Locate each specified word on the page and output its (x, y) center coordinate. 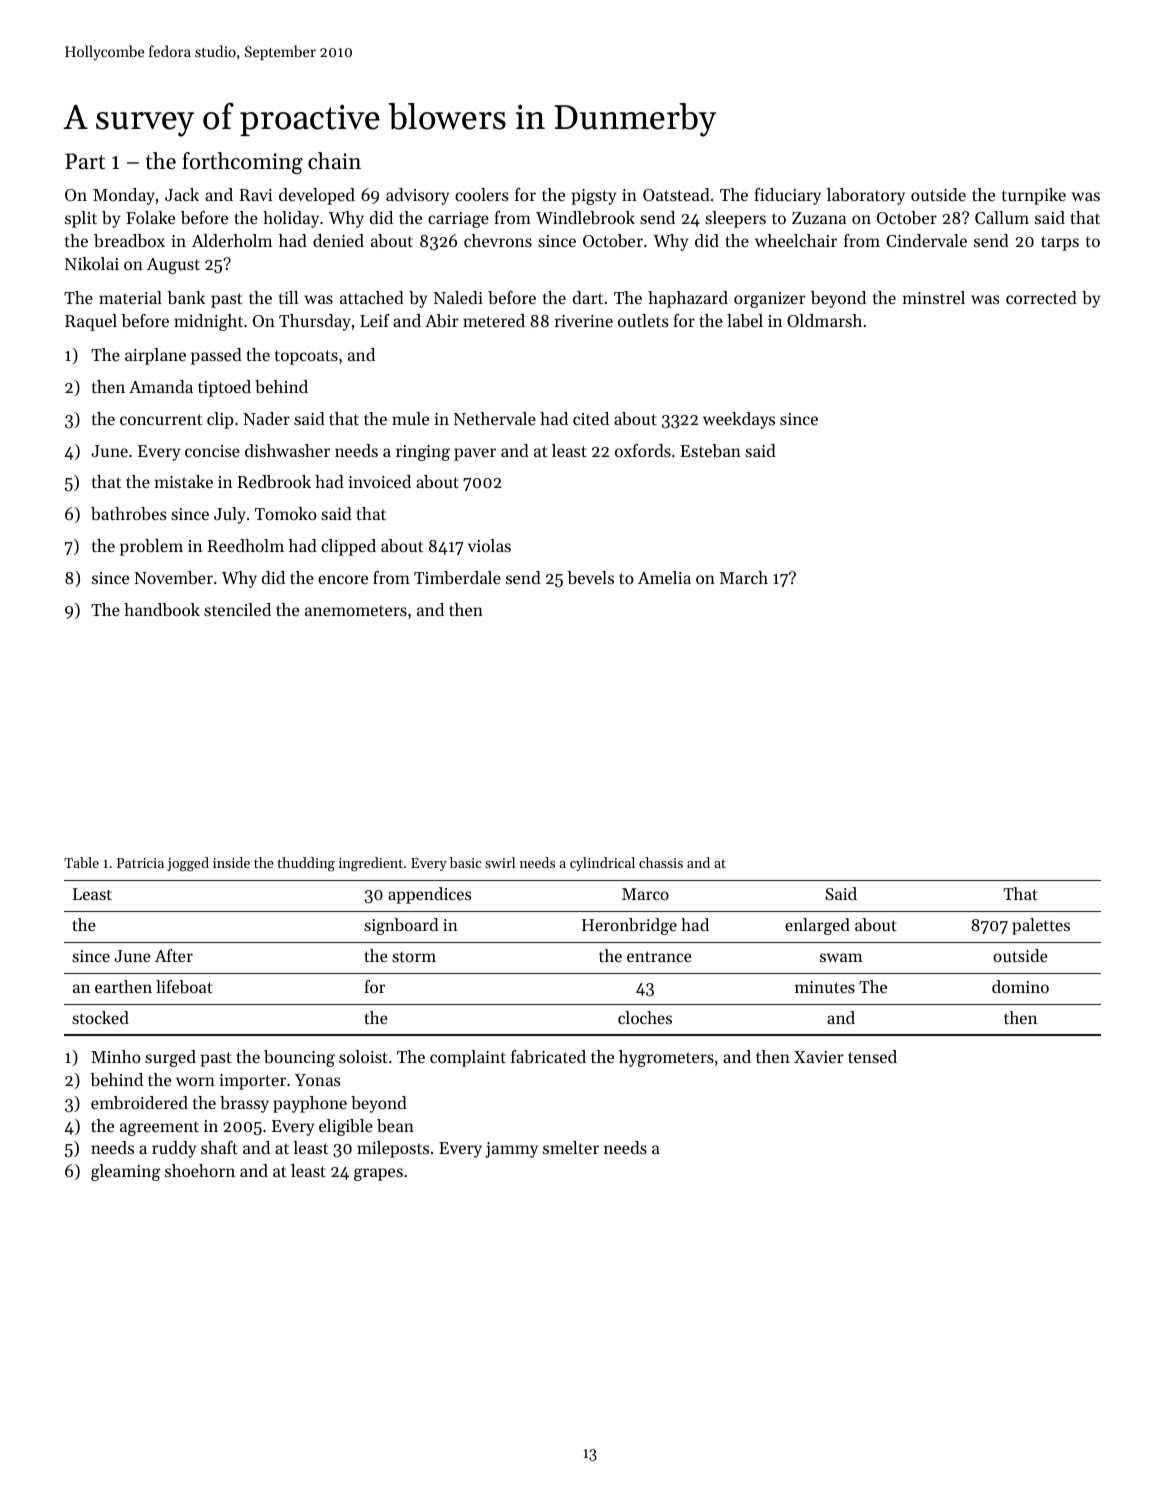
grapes (378, 1174)
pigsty (593, 197)
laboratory (866, 196)
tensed (872, 1056)
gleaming (125, 1172)
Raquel (91, 322)
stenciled (237, 609)
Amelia (664, 577)
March (744, 577)
